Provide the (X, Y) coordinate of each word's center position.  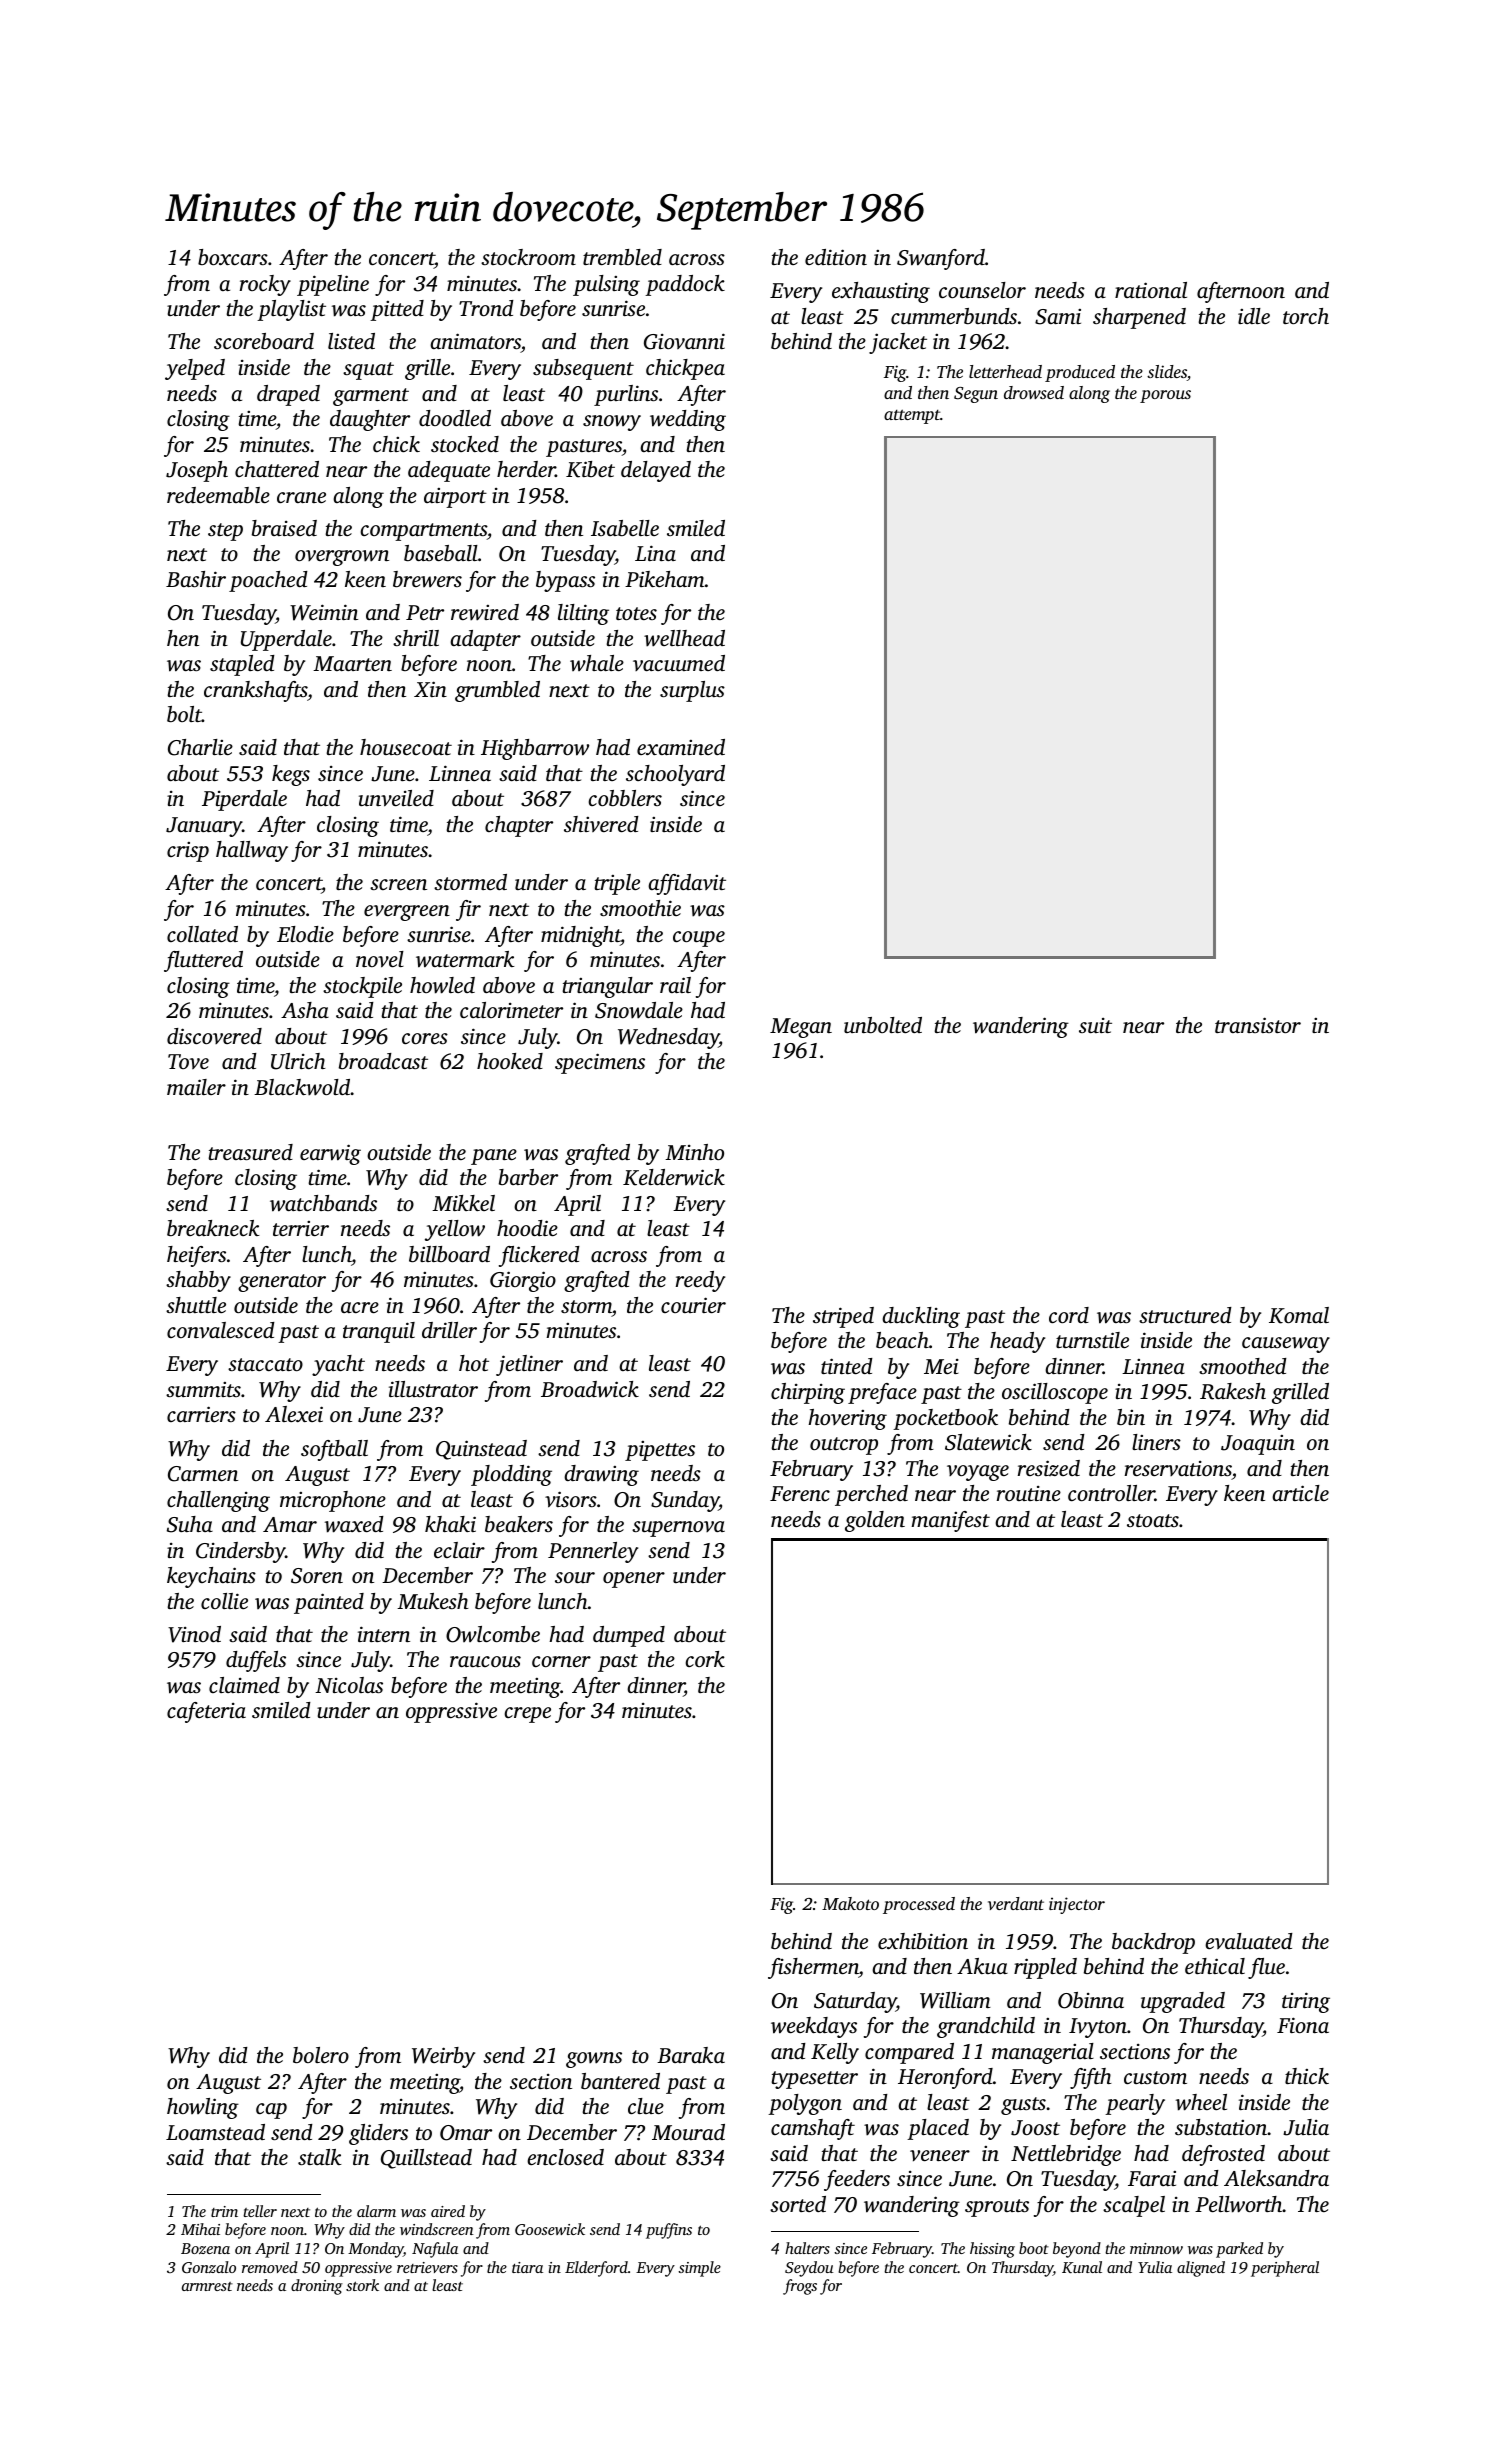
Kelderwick (674, 1177)
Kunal (1082, 2267)
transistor (1258, 1025)
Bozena (205, 2248)
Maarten (352, 663)
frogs (800, 2287)
